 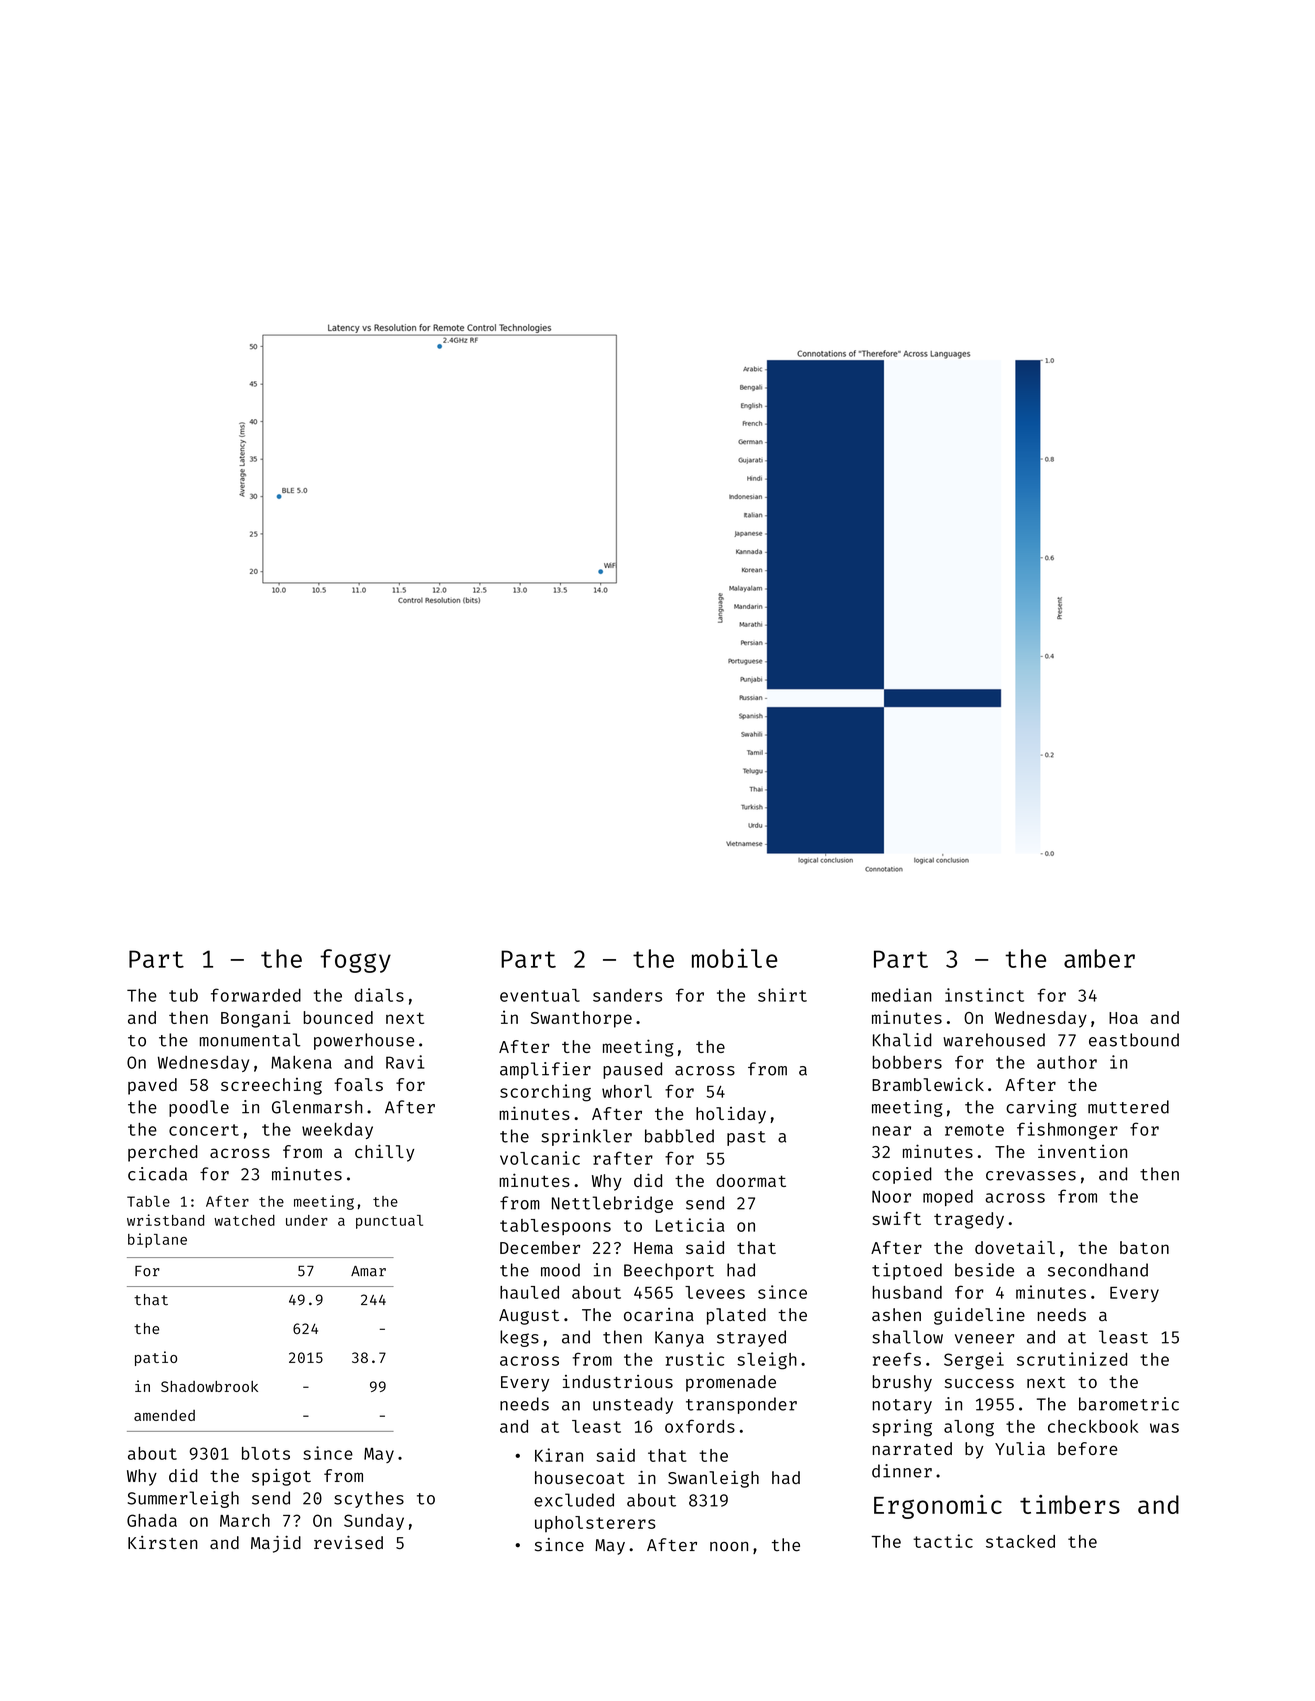 I want to click on shirt, so click(x=782, y=995).
